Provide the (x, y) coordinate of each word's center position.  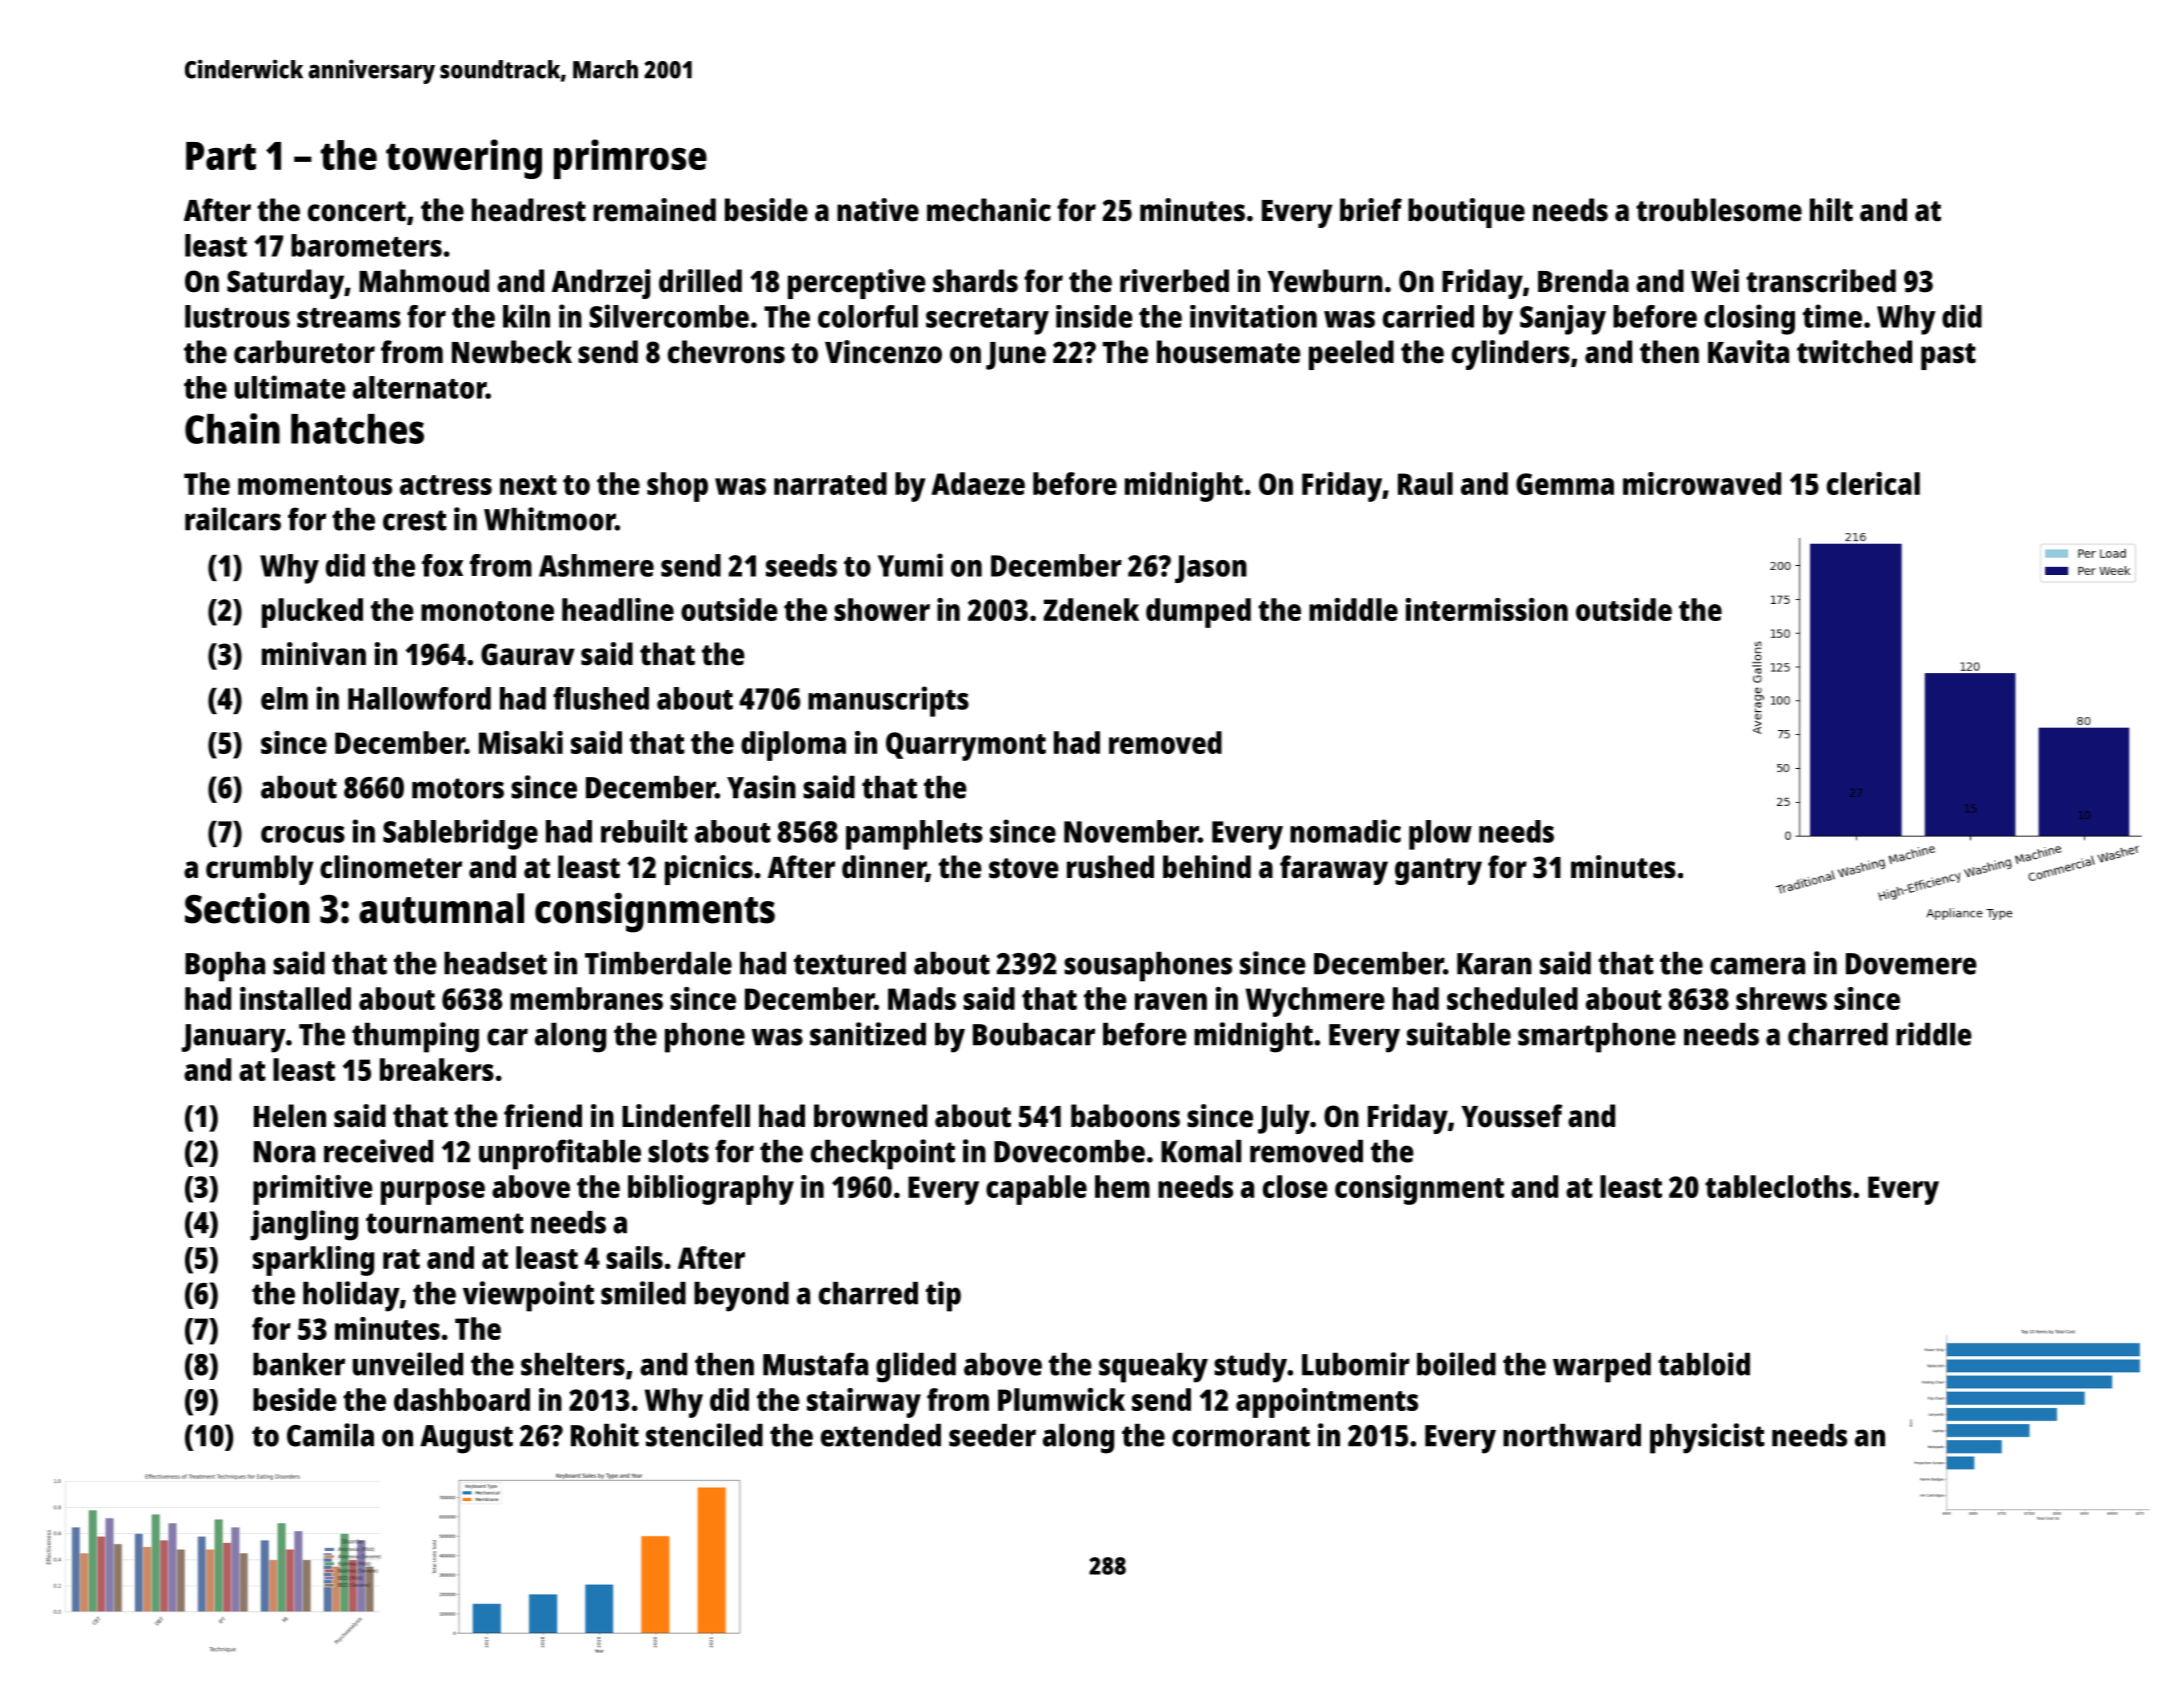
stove (1024, 868)
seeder (992, 1435)
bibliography (711, 1190)
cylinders (1511, 355)
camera (1757, 966)
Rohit (605, 1435)
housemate (1229, 352)
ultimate (290, 387)
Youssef (1512, 1116)
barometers (366, 245)
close (1295, 1186)
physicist (1707, 1438)
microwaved (1702, 483)
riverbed (1174, 281)
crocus (303, 834)
